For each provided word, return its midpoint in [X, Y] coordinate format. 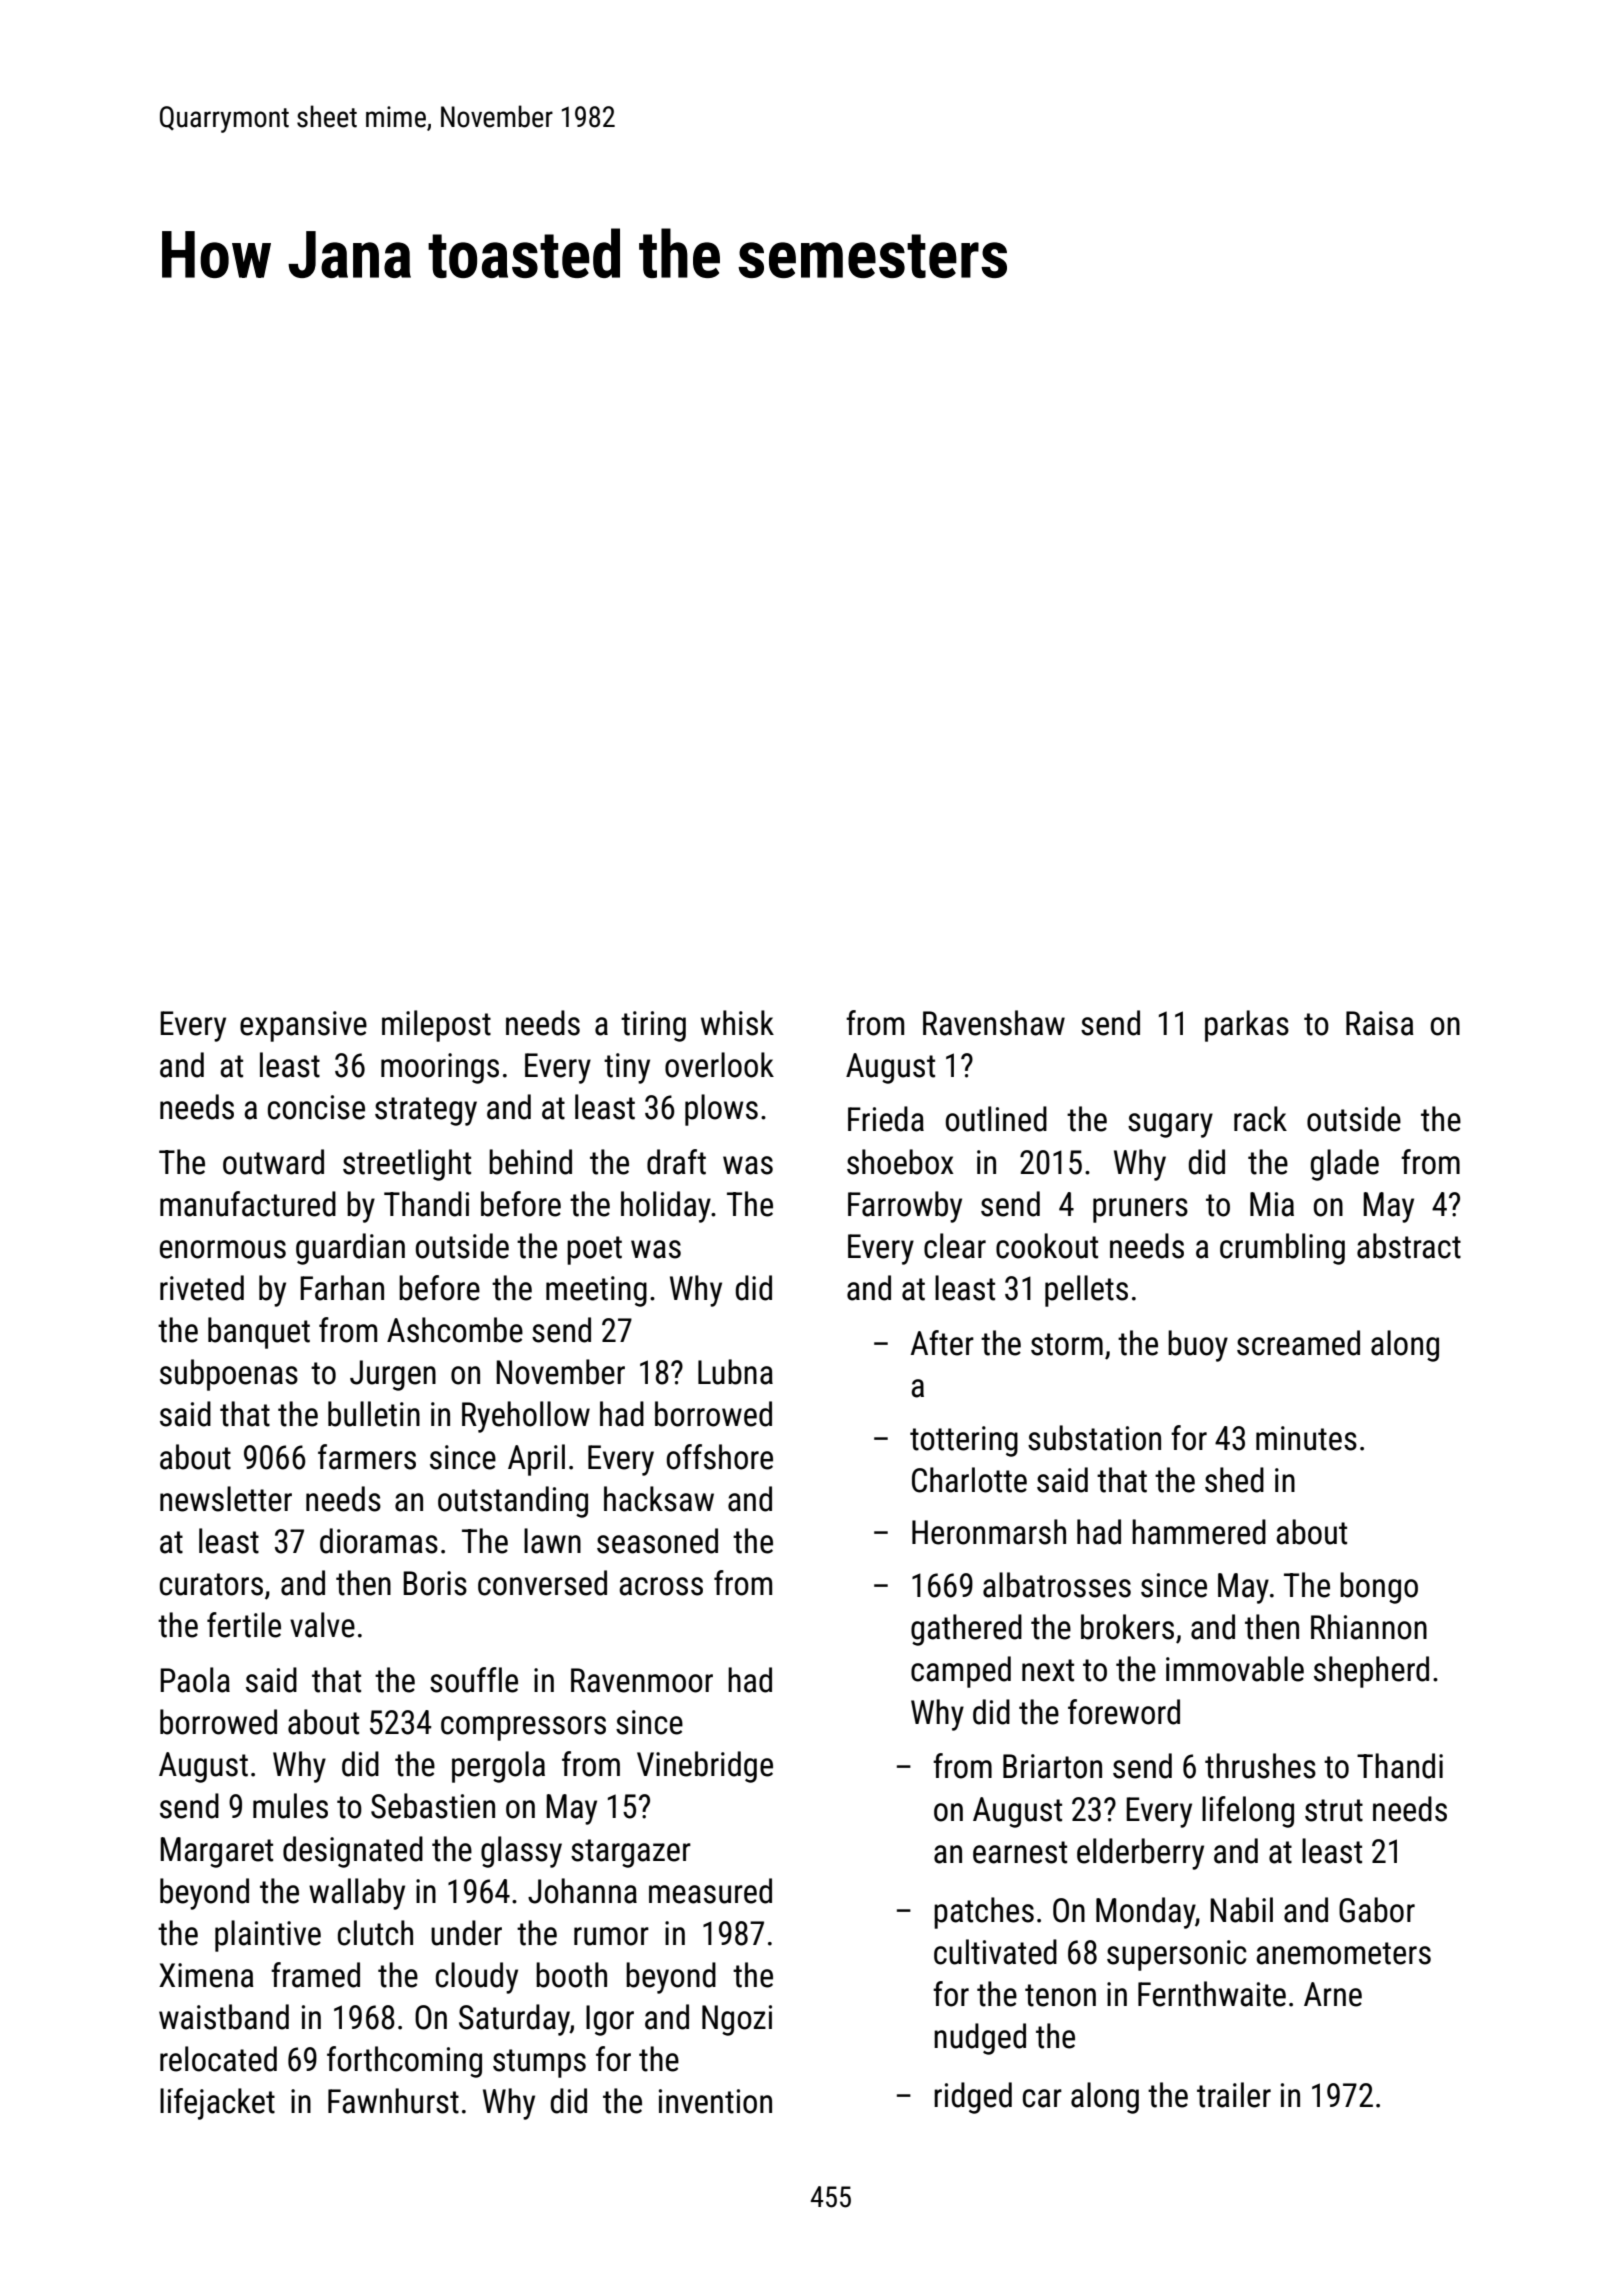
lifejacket [217, 2104]
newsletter [226, 1499]
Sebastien [433, 1806]
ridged [973, 2098]
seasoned [657, 1541]
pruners [1140, 1210]
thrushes [1260, 1766]
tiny [627, 1068]
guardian [350, 1249]
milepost [436, 1026]
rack [1260, 1119]
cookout [1047, 1246]
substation [1094, 1438]
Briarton [1052, 1766]
